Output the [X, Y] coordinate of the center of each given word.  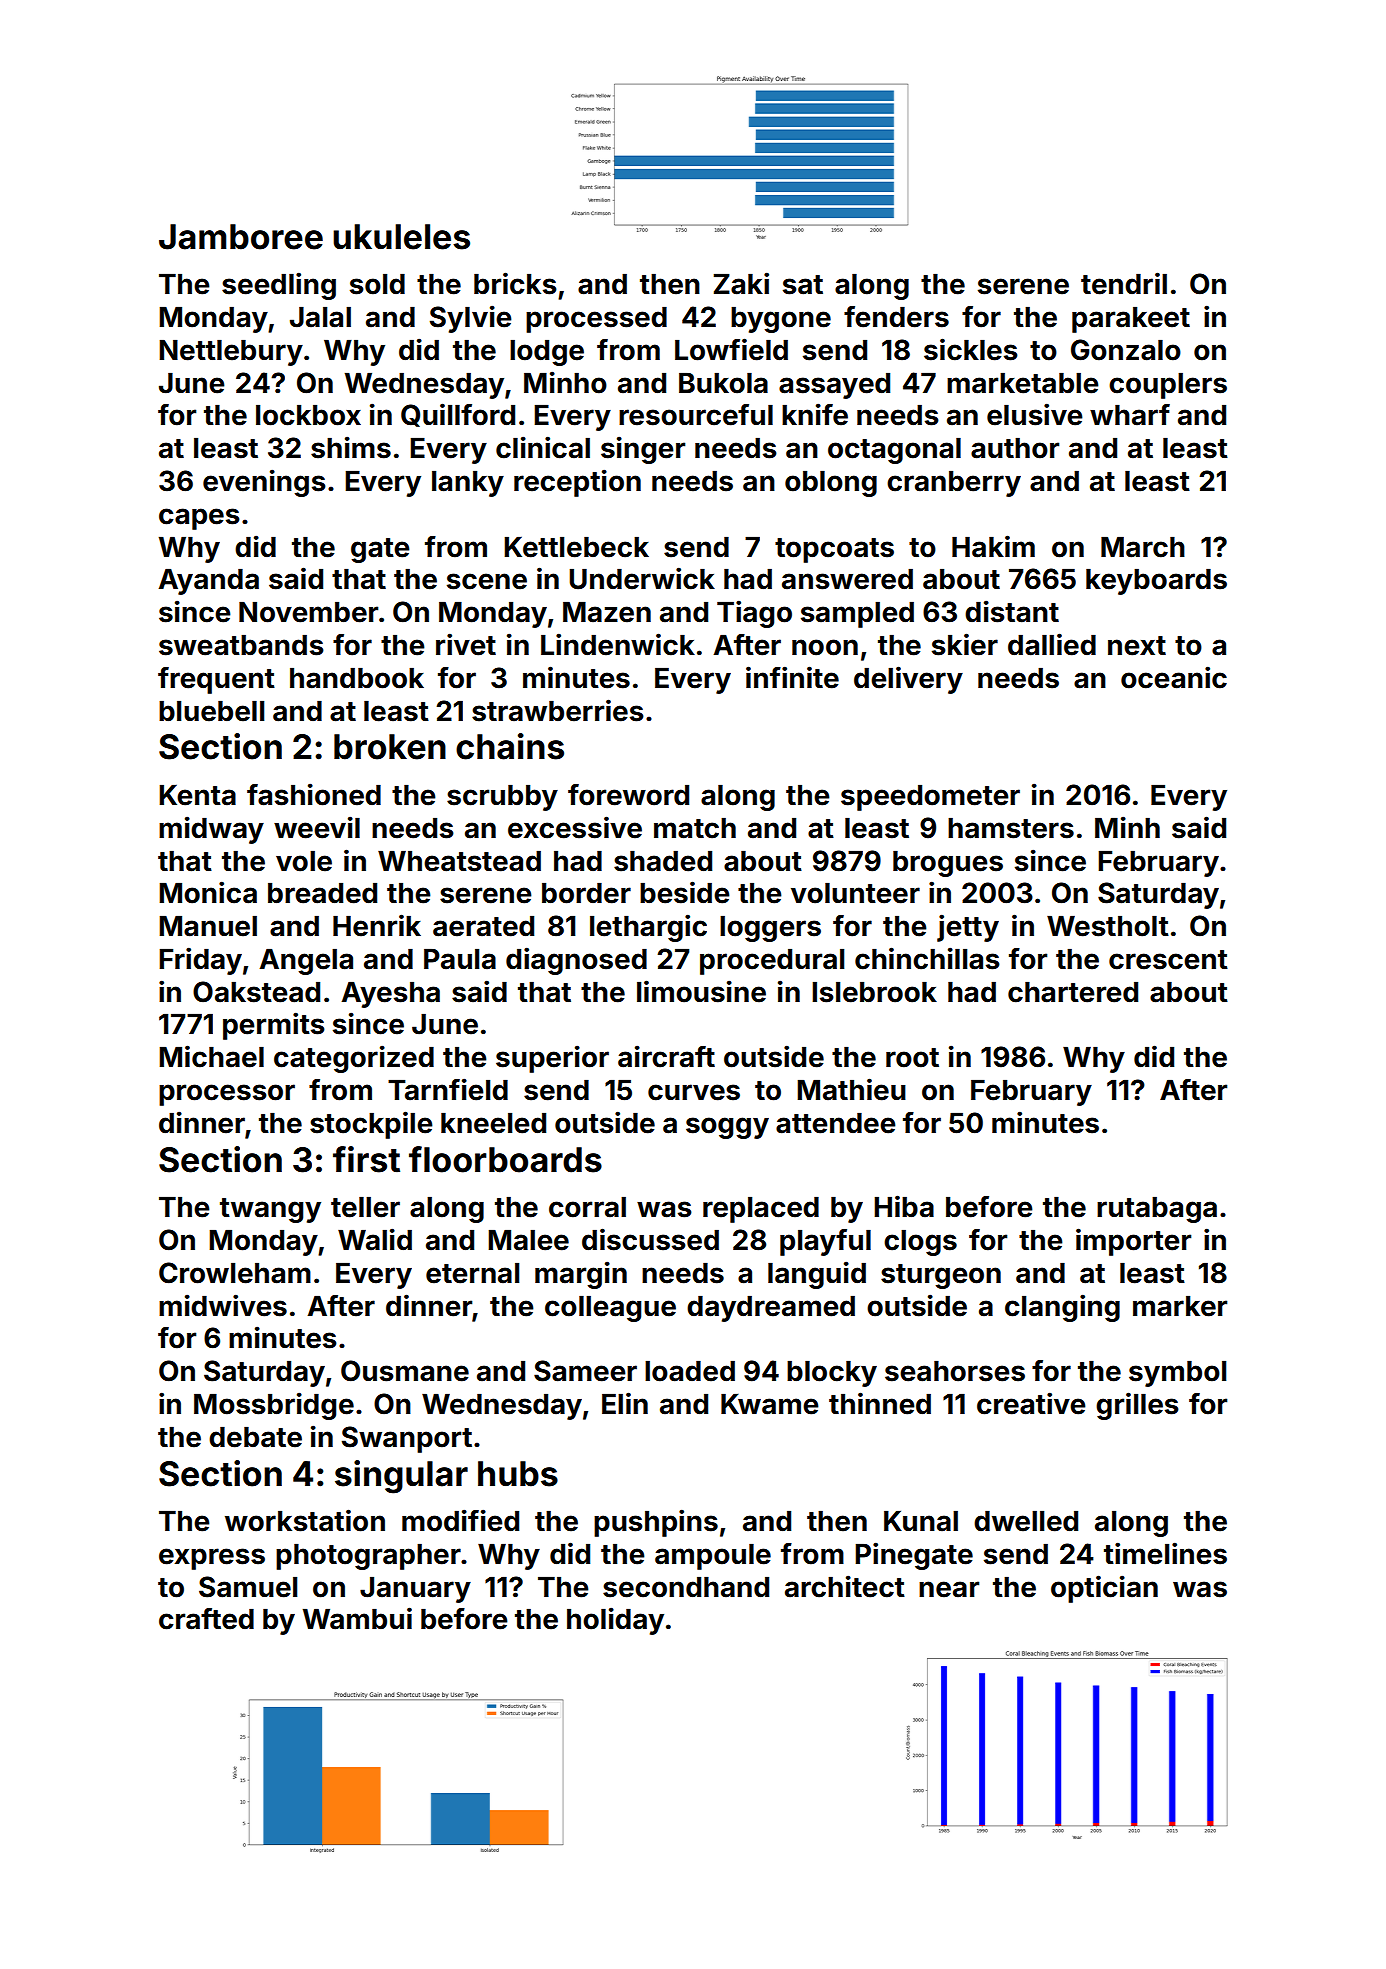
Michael [211, 1056]
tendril [1124, 283]
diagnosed [576, 961]
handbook [357, 678]
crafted [206, 1619]
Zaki [741, 283]
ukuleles [401, 237]
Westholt [1108, 926]
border [586, 893]
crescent [1168, 960]
